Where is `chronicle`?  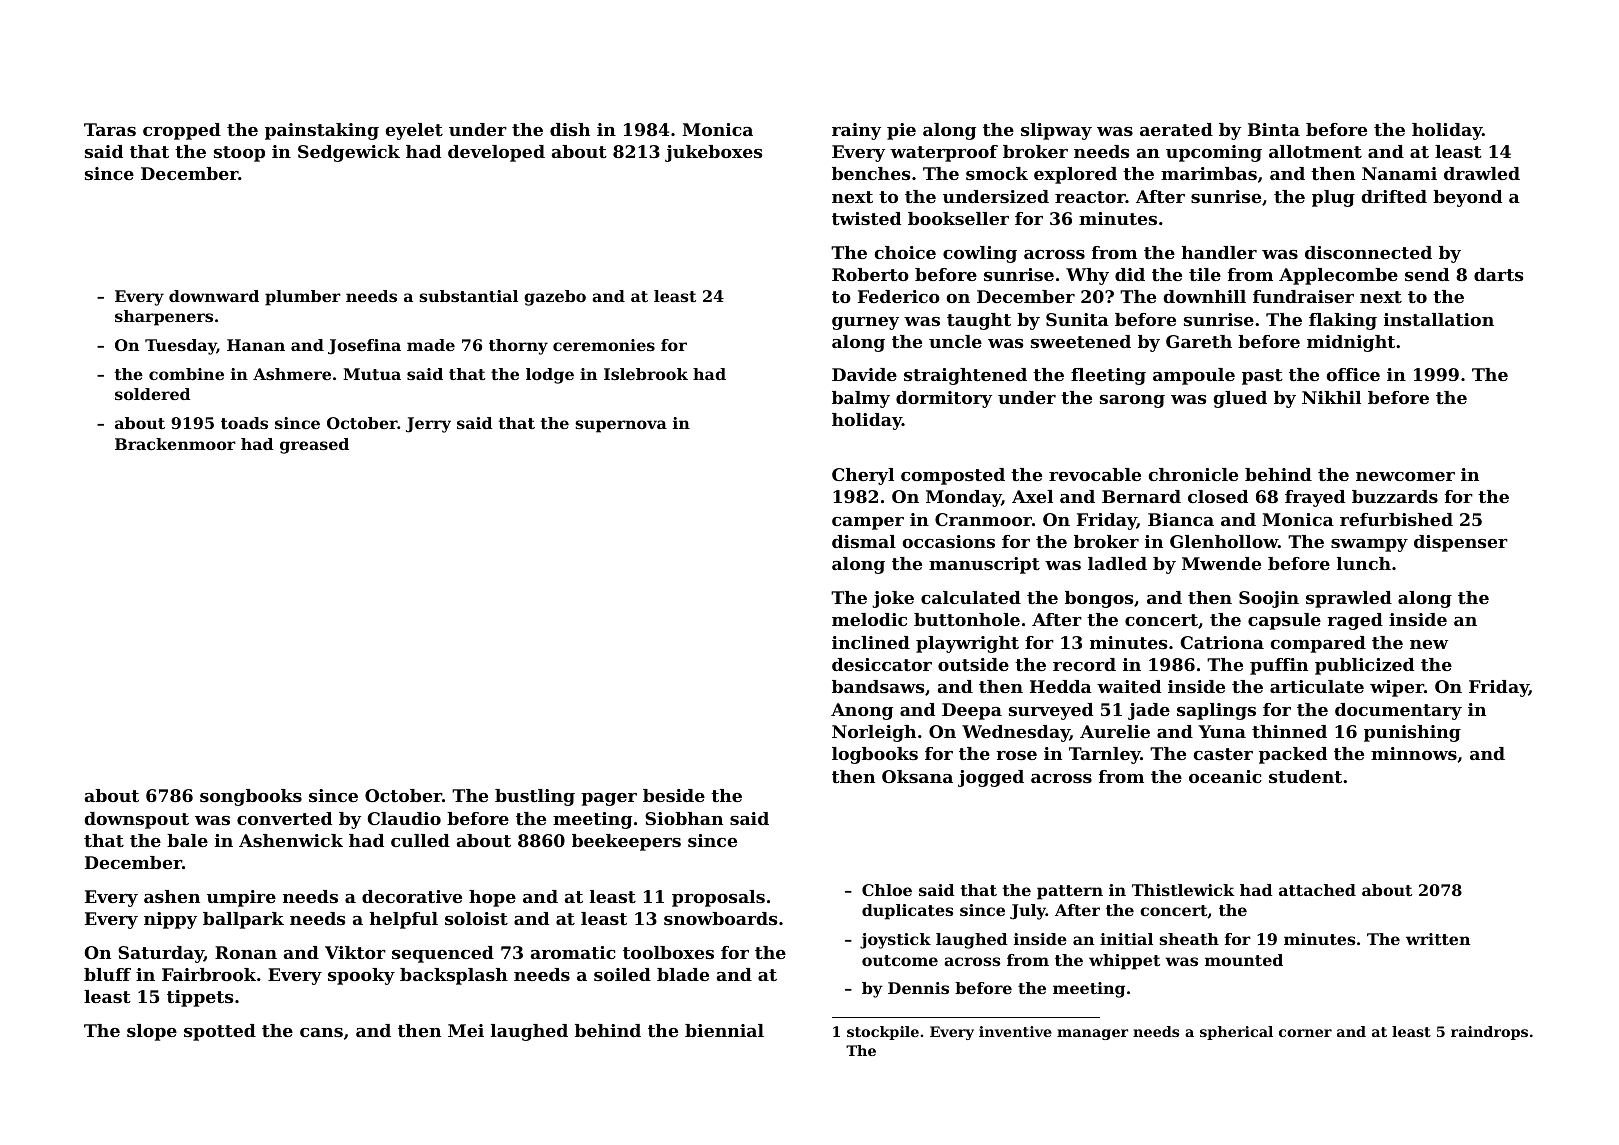 chronicle is located at coordinates (1193, 474).
